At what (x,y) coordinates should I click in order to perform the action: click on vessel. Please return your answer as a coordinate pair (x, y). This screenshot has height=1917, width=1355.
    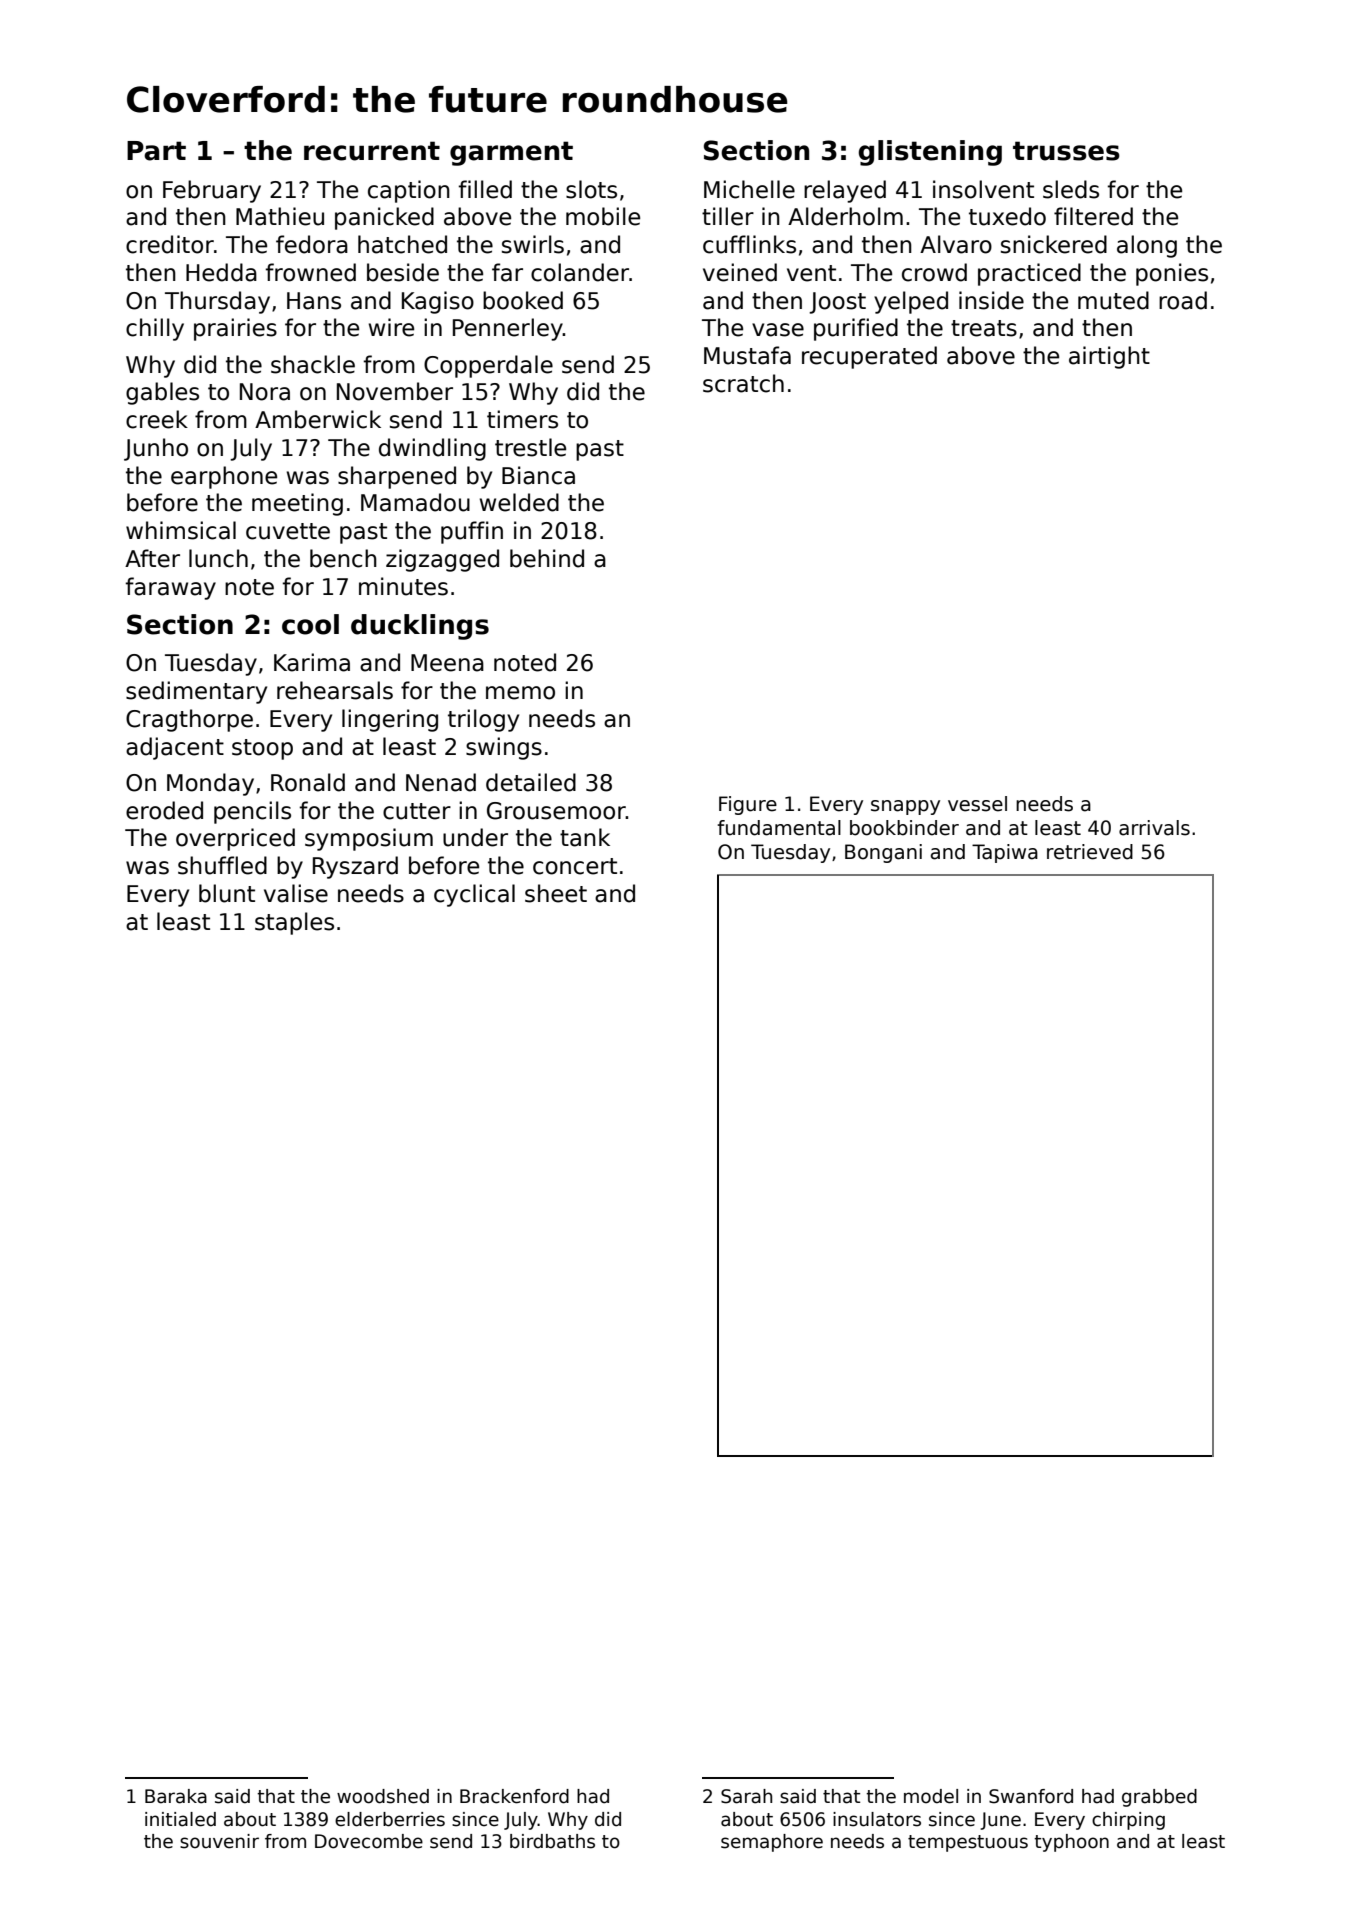
    Looking at the image, I should click on (977, 804).
